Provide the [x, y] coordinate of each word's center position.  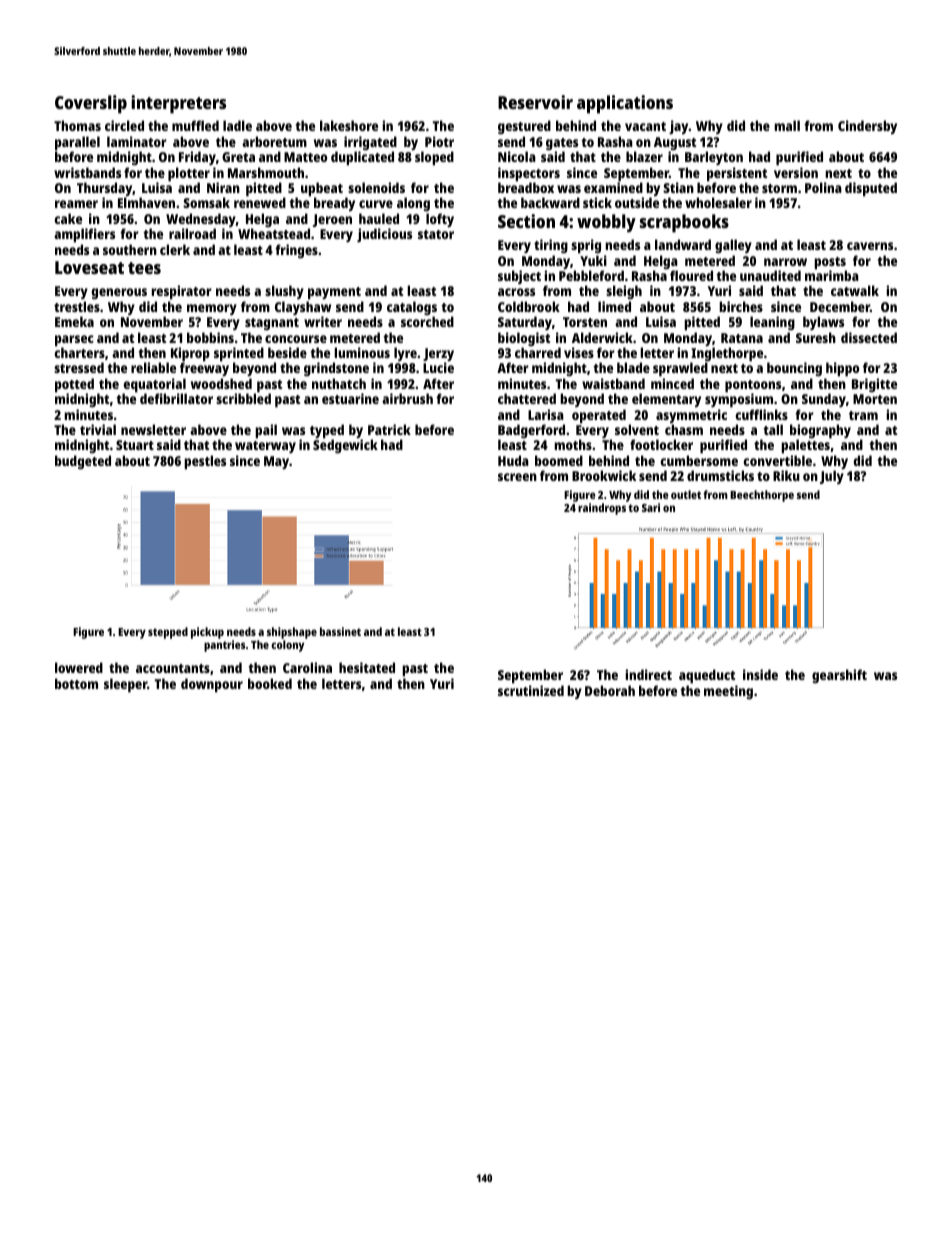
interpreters [178, 104]
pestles [205, 462]
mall [787, 125]
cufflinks [761, 414]
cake [68, 218]
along [413, 204]
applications [625, 104]
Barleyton [714, 158]
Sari [651, 507]
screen [517, 477]
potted [74, 385]
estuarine [350, 398]
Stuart [135, 445]
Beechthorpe [762, 496]
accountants [173, 668]
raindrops [602, 509]
